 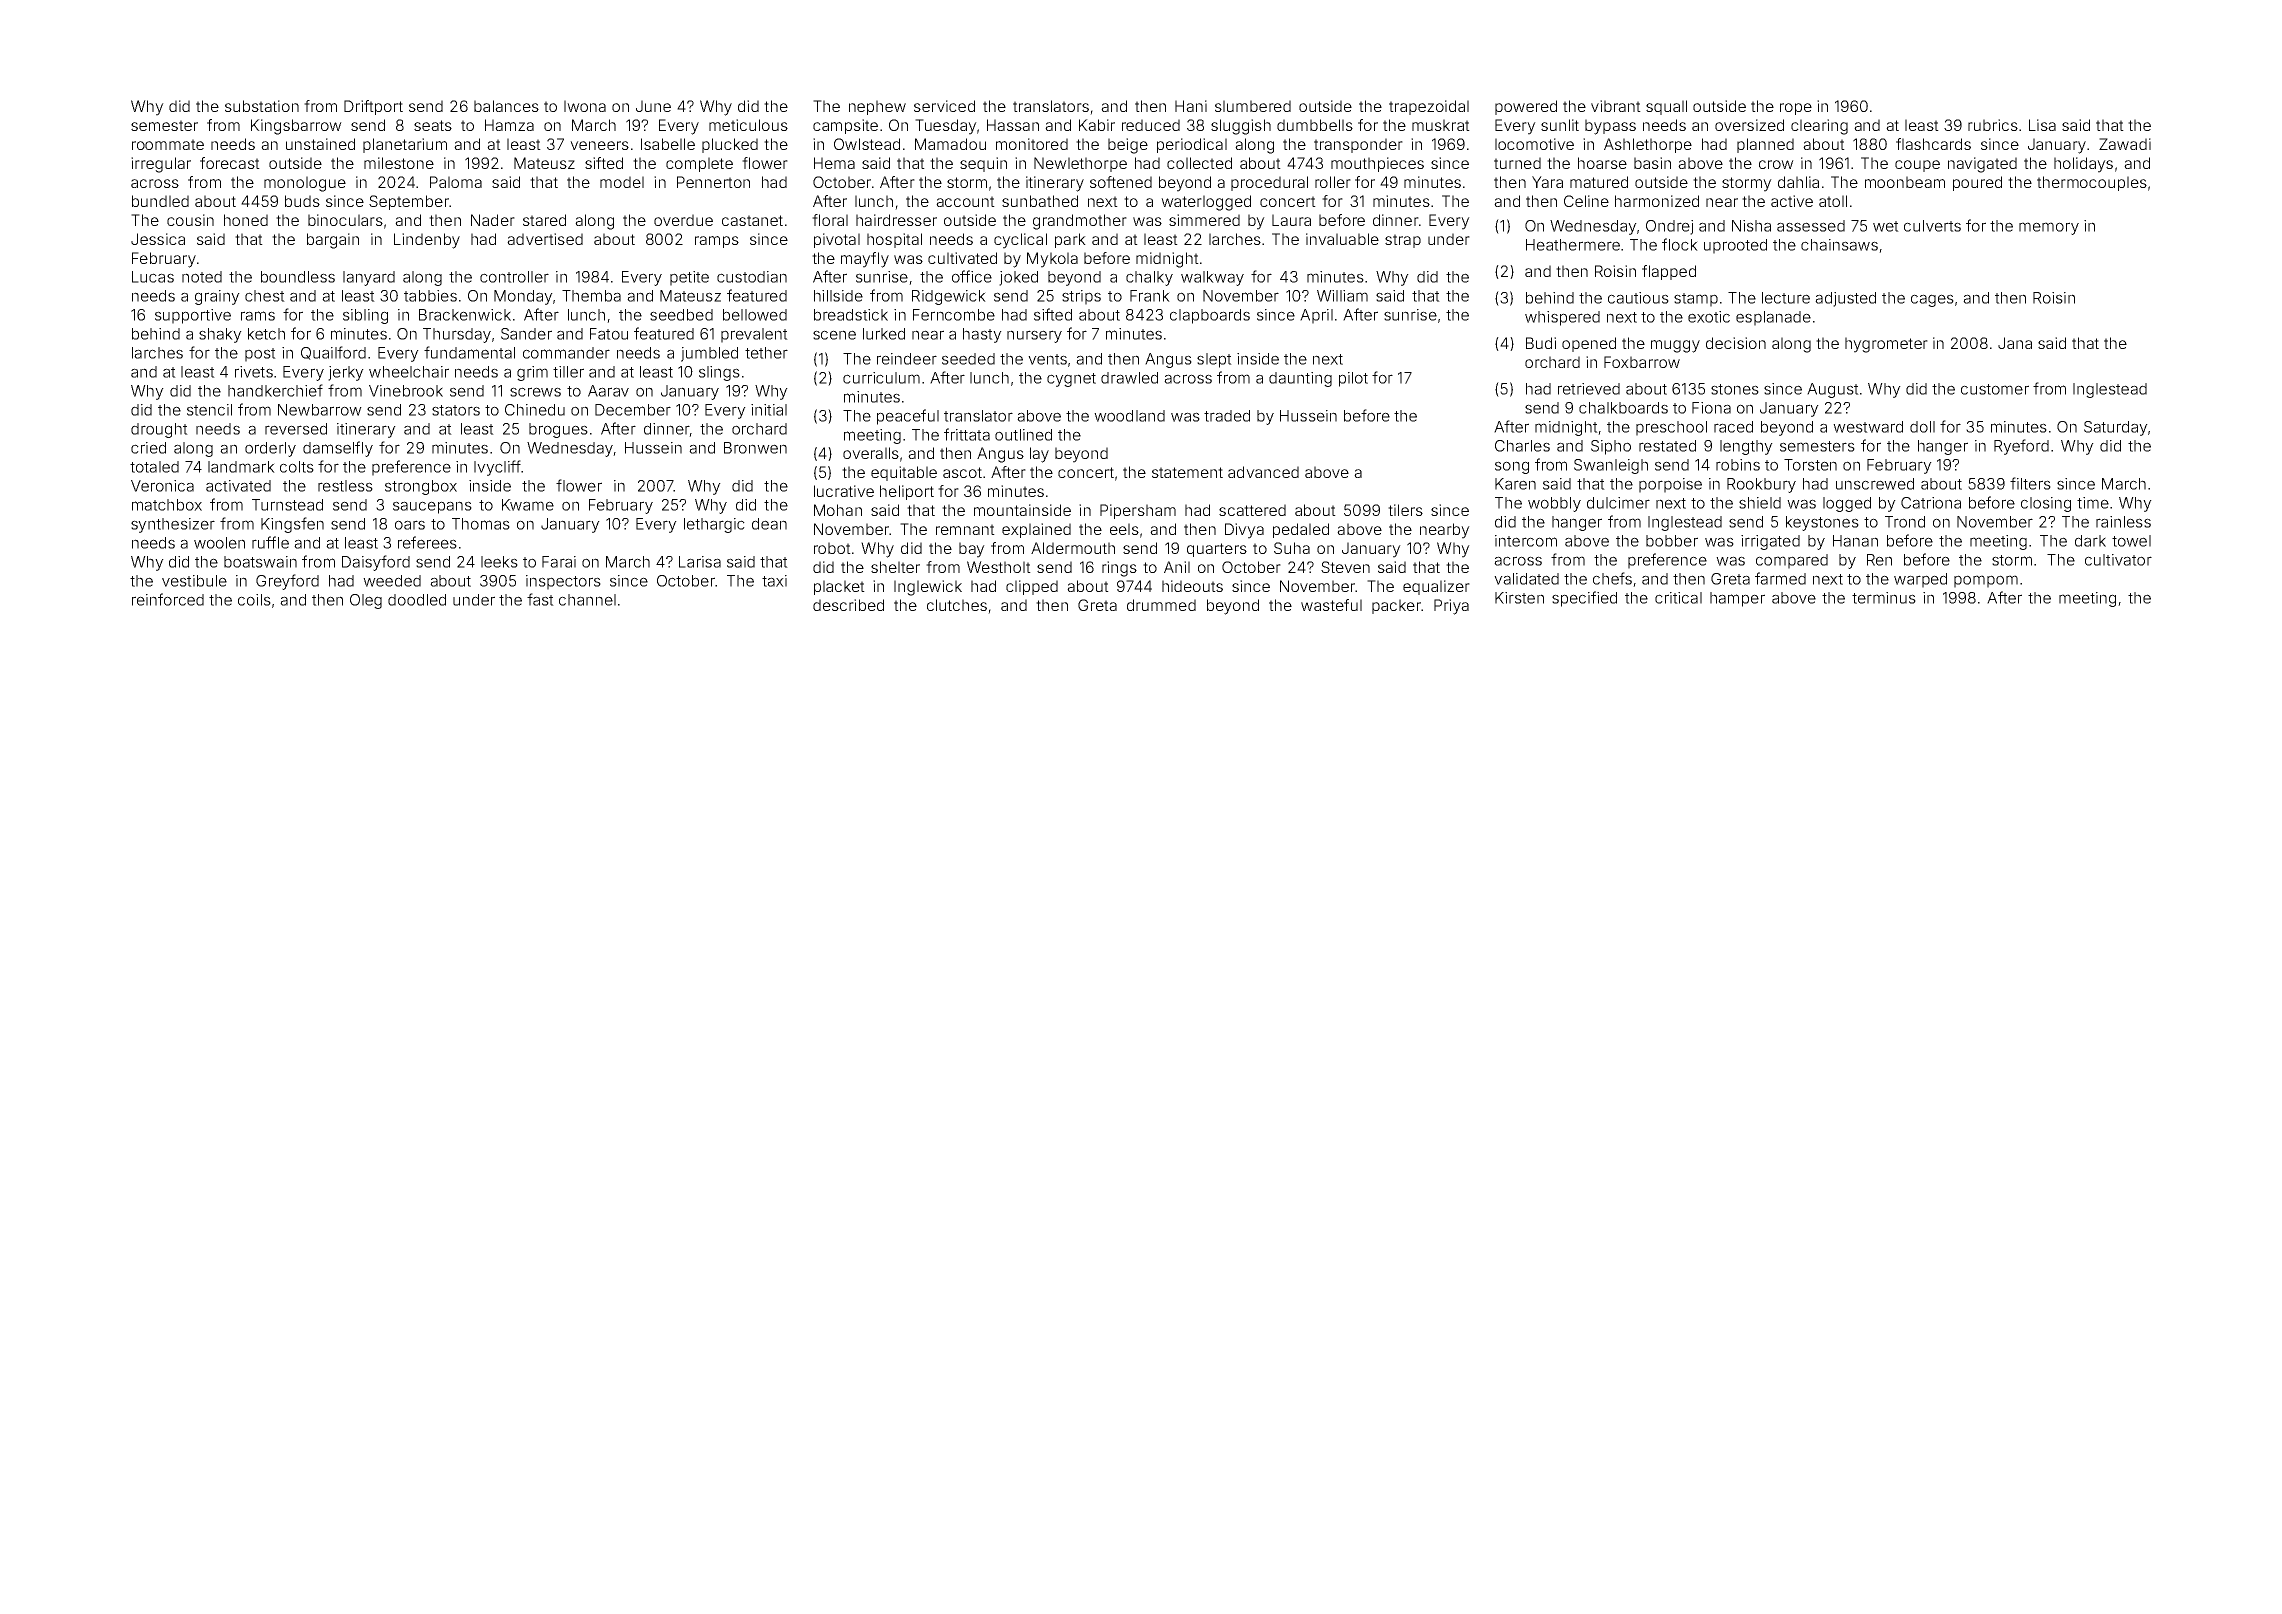 What do you see at coordinates (944, 106) in the document?
I see `serviced` at bounding box center [944, 106].
